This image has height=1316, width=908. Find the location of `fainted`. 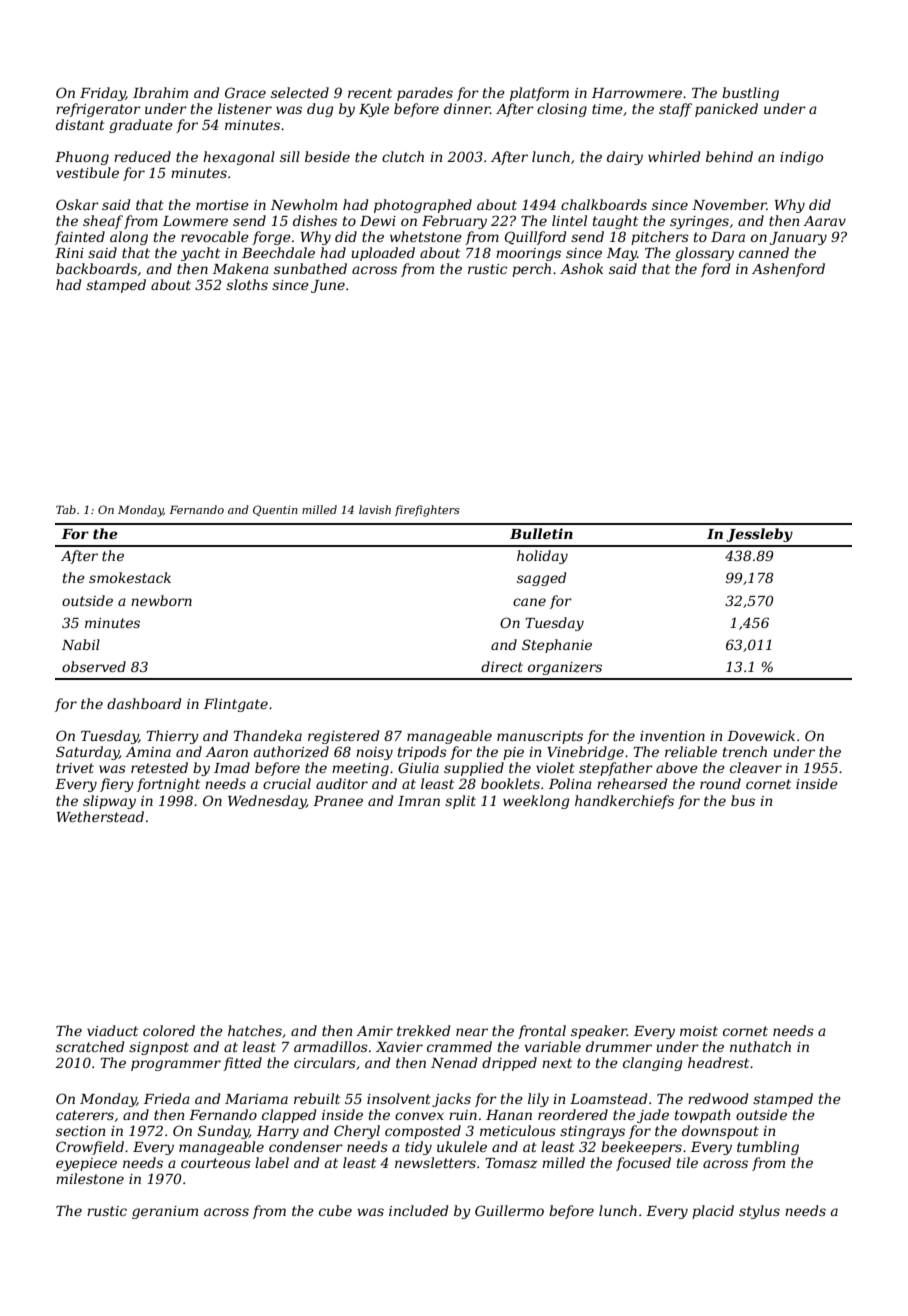

fainted is located at coordinates (80, 238).
